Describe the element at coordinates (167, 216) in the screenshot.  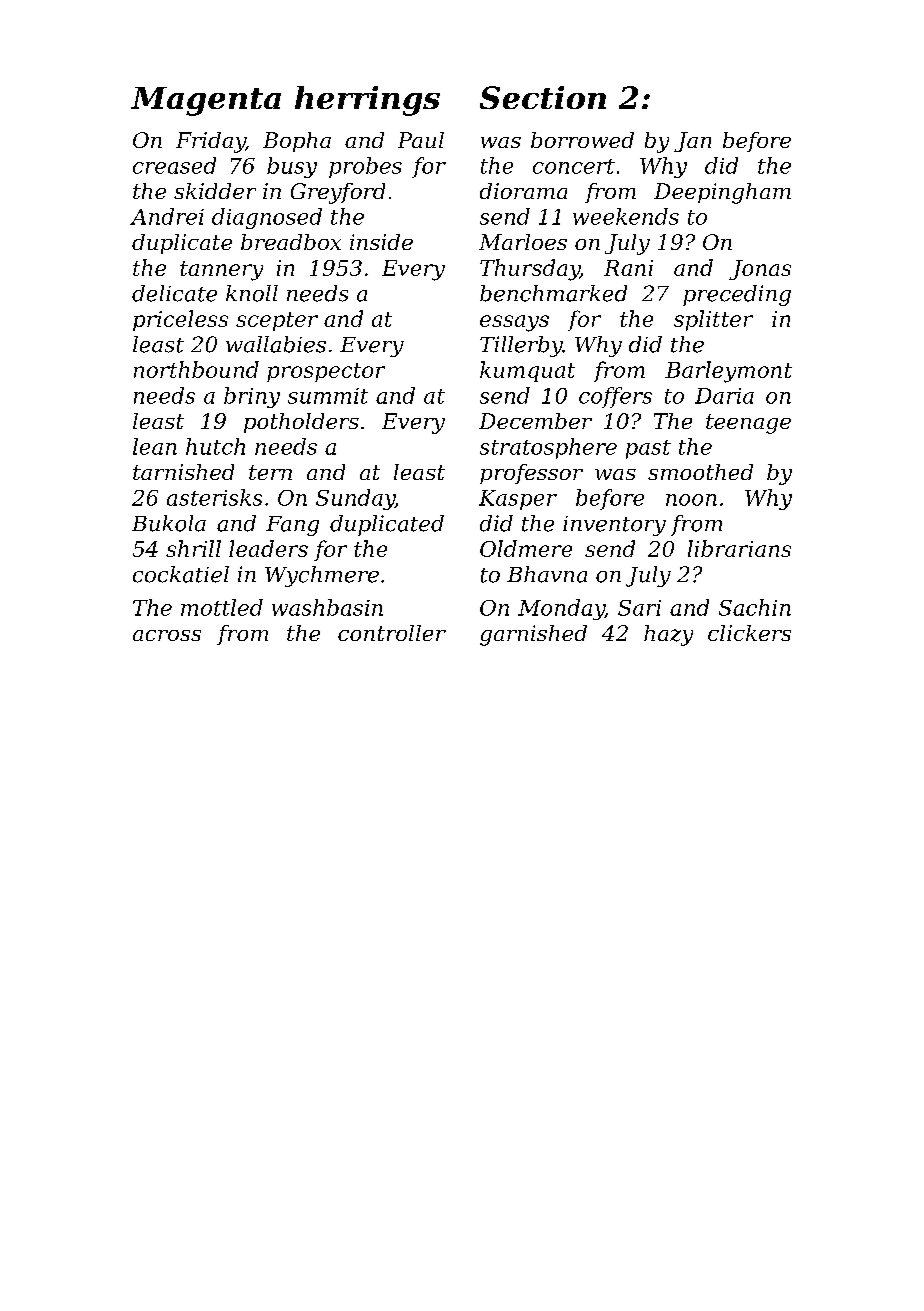
I see `Andrei` at that location.
